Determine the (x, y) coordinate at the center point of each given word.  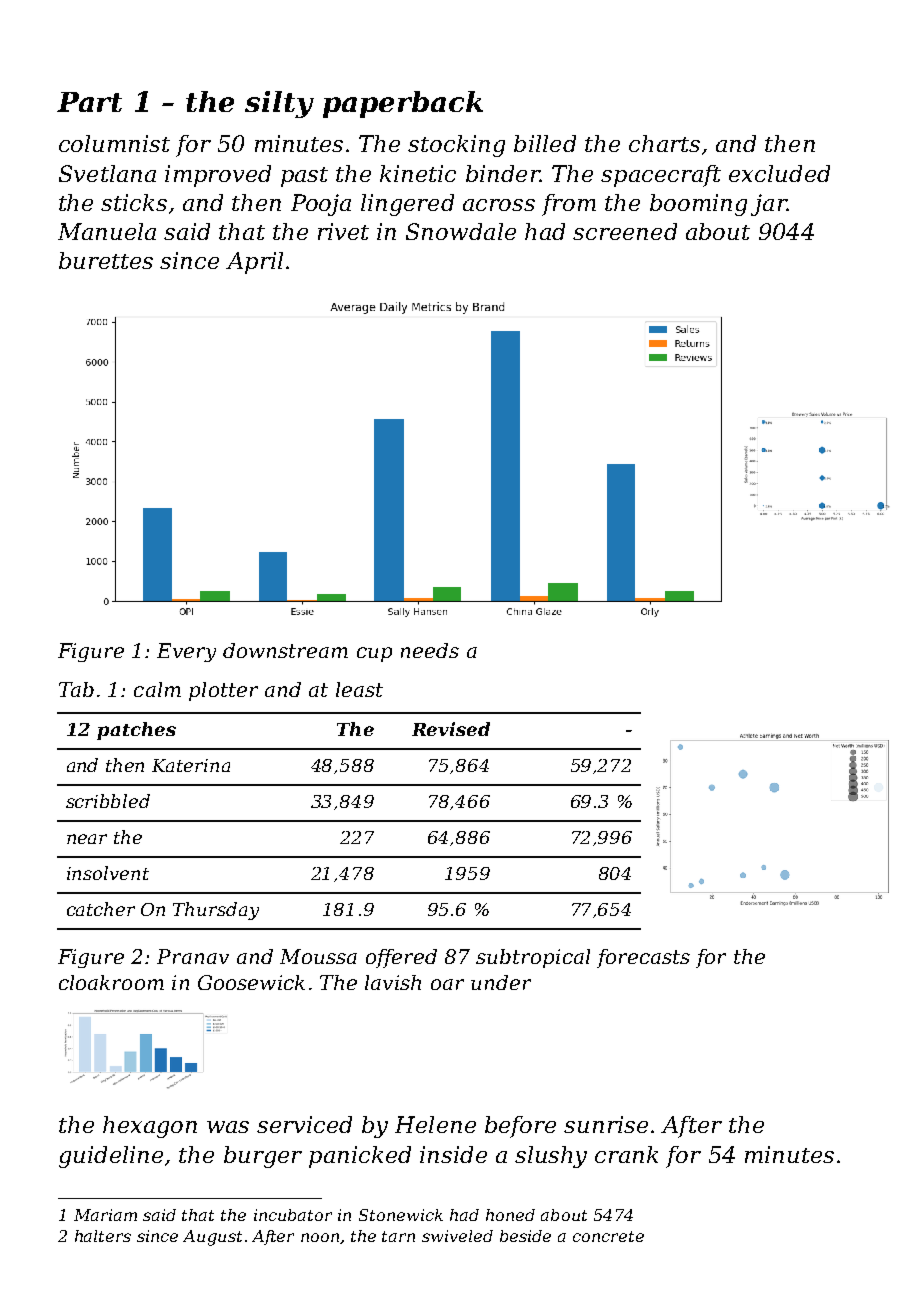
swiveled (457, 1236)
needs (430, 650)
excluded (779, 173)
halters (103, 1236)
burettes (106, 260)
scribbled (108, 801)
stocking (456, 146)
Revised (451, 729)
